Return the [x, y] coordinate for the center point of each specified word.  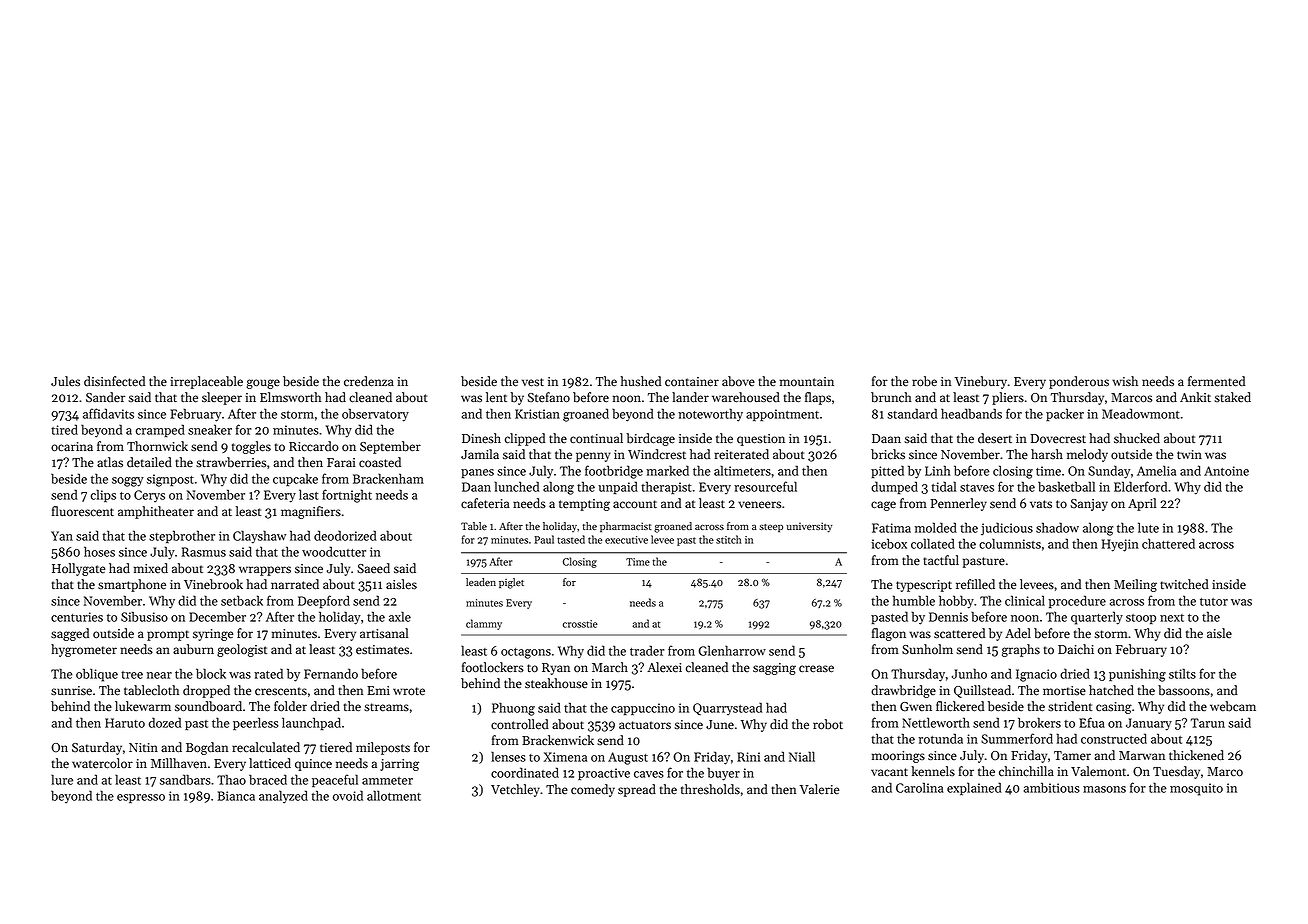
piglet [511, 583]
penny [593, 457]
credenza [369, 381]
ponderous [1079, 382]
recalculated [266, 747]
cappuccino [643, 709]
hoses [99, 551]
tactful [941, 560]
